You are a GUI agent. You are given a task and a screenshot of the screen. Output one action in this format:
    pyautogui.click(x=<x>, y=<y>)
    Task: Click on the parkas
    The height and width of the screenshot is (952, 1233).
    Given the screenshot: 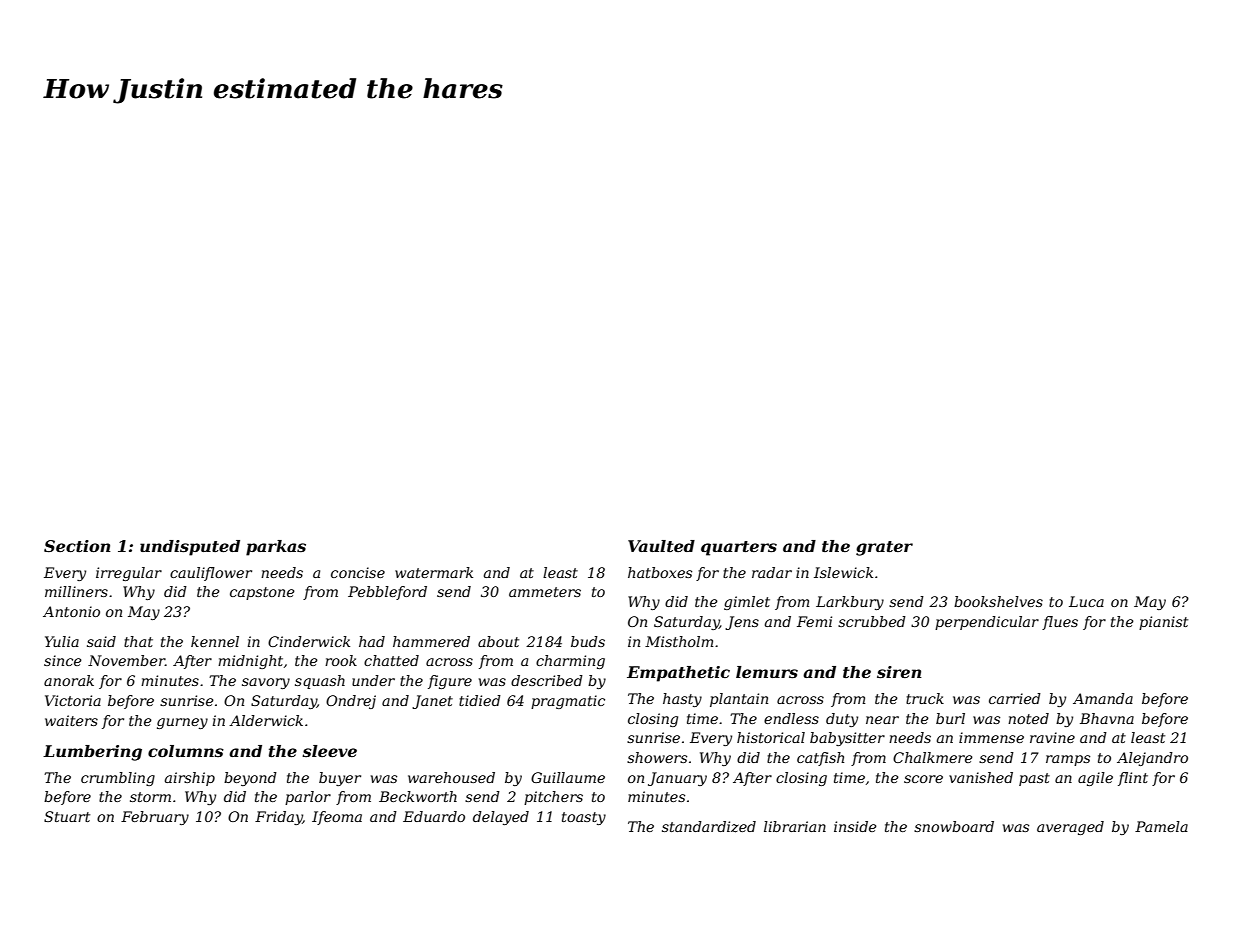 What is the action you would take?
    pyautogui.click(x=276, y=548)
